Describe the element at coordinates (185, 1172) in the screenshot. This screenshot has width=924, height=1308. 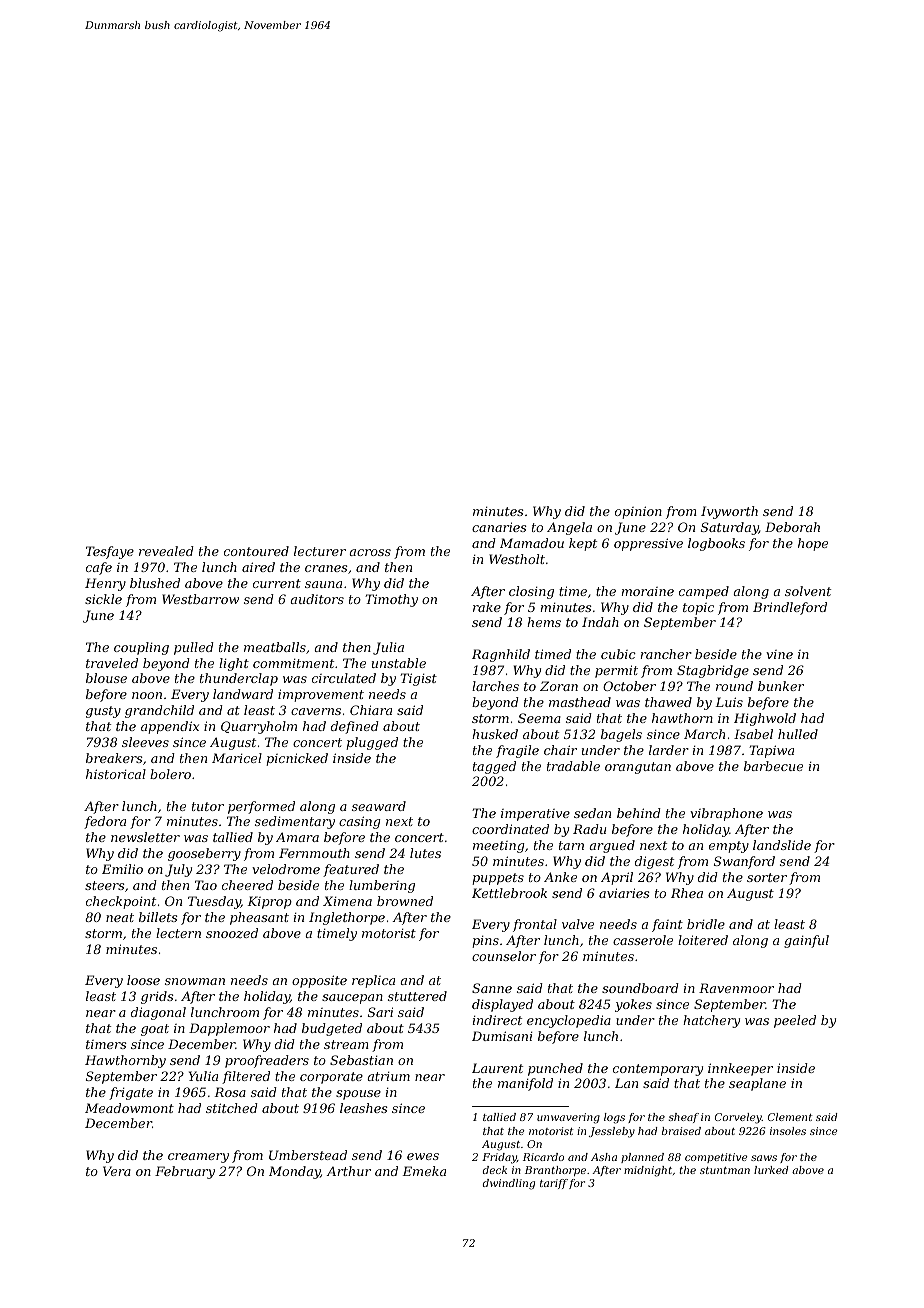
I see `February` at that location.
